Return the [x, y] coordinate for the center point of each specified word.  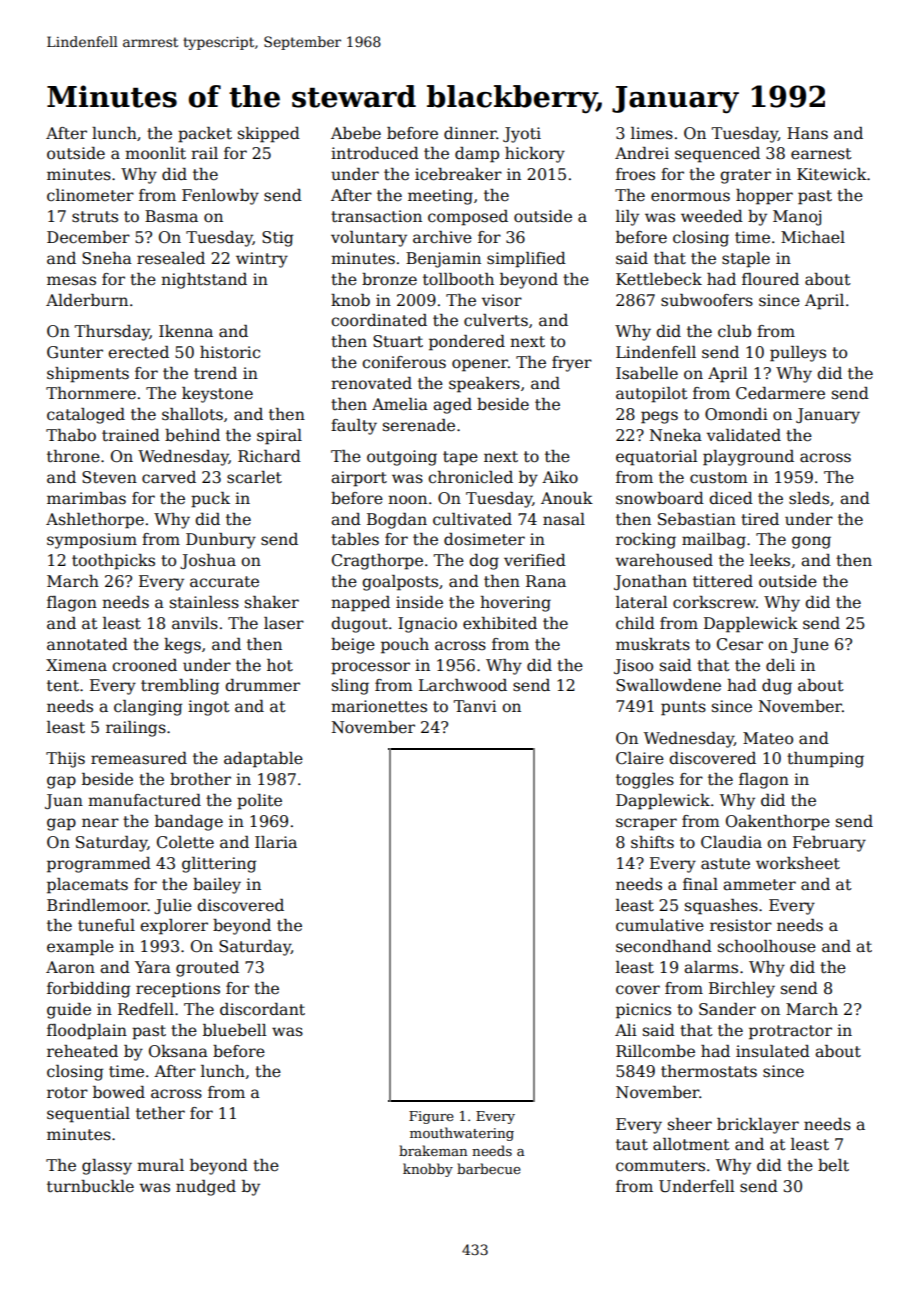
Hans [807, 133]
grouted [207, 969]
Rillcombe [655, 1051]
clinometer [90, 195]
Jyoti [522, 135]
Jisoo [633, 666]
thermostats [709, 1071]
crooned [144, 665]
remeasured [139, 758]
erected [138, 352]
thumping [825, 760]
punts [683, 708]
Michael [813, 237]
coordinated [379, 320]
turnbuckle [90, 1186]
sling [350, 687]
